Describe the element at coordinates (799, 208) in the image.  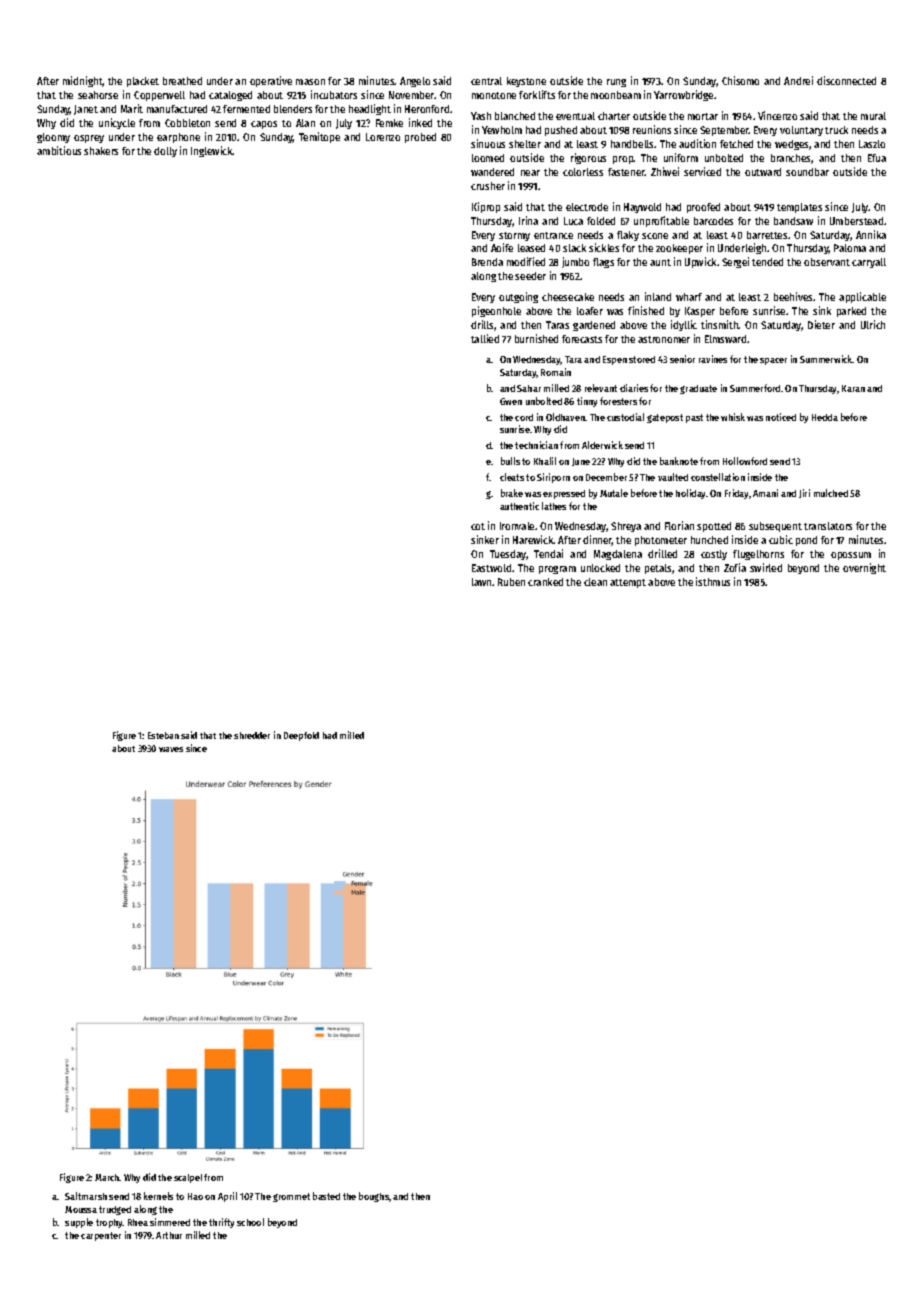
I see `templates` at that location.
